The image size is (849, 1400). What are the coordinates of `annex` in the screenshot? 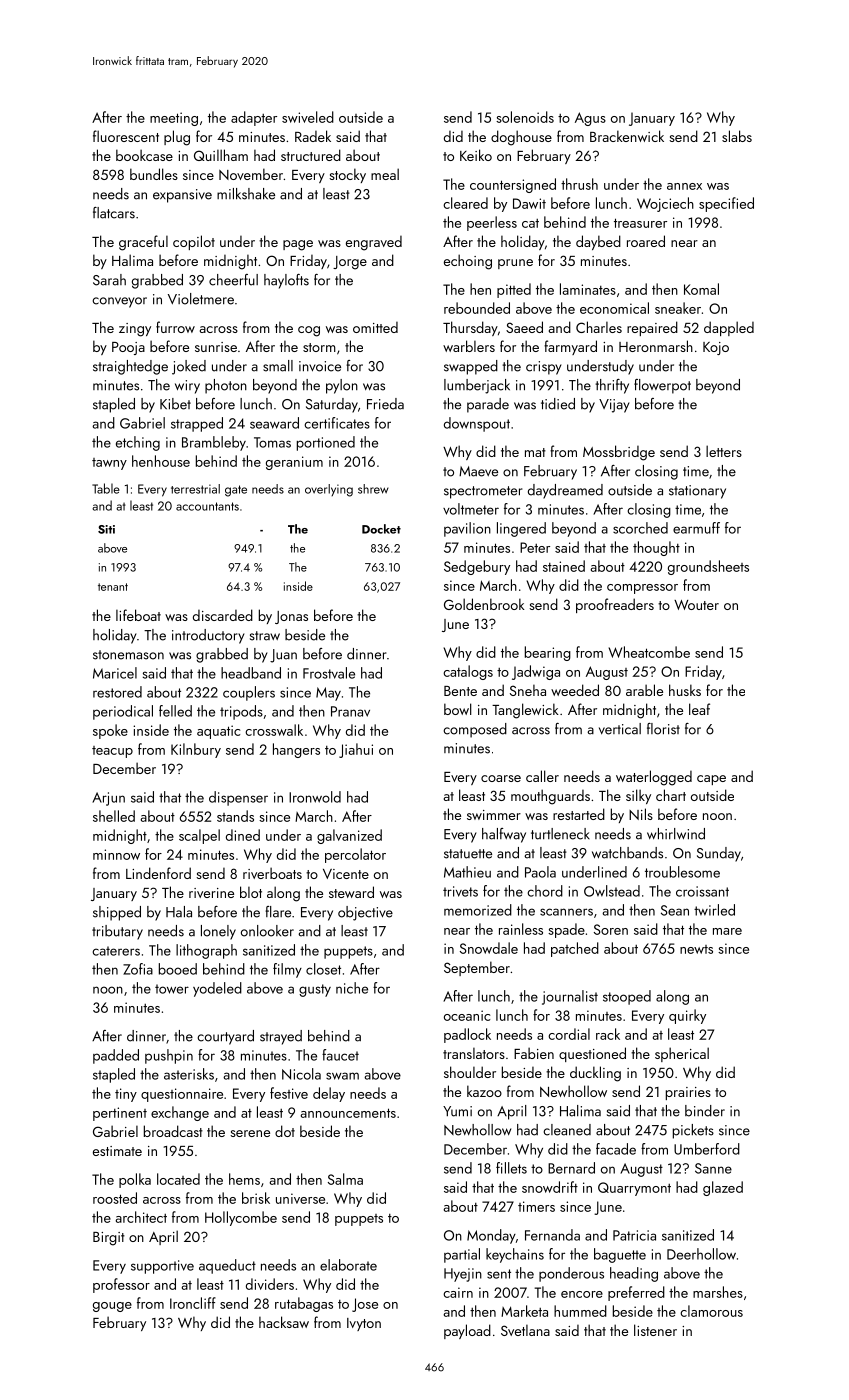 It's located at (684, 186).
